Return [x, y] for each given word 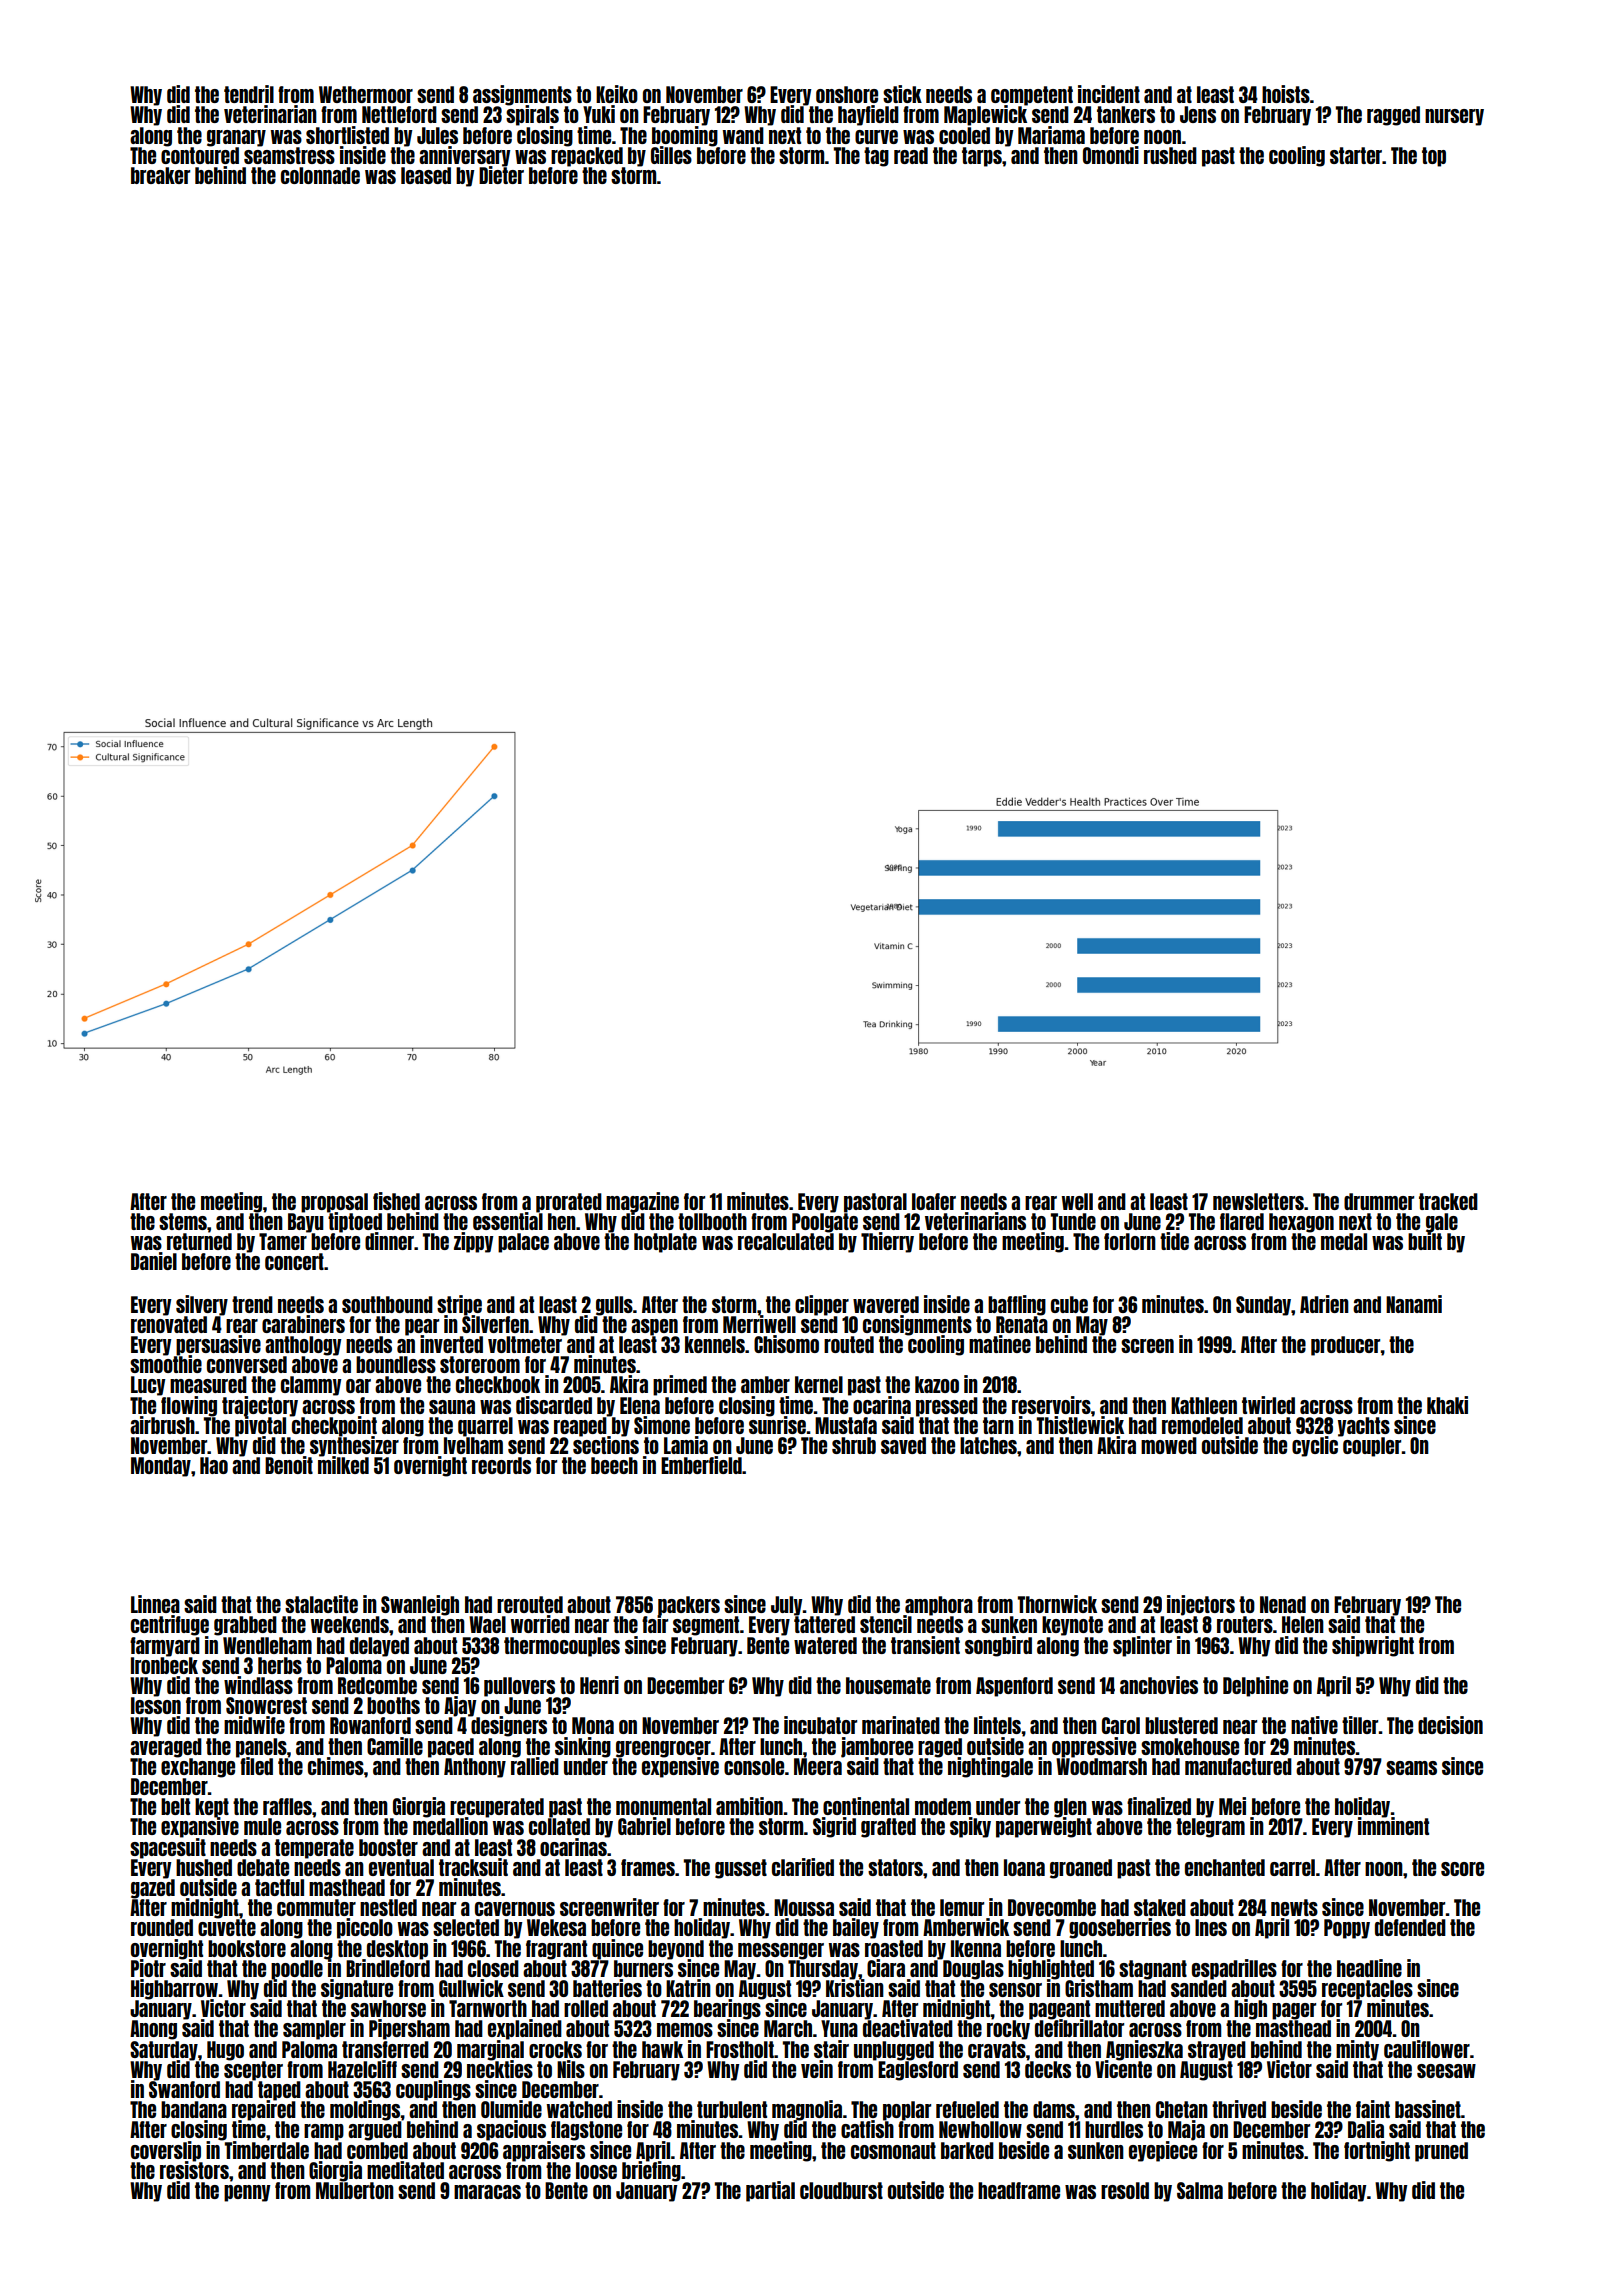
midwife [254, 1725]
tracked [1448, 1201]
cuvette [227, 1927]
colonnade [320, 175]
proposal [334, 1202]
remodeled [1202, 1425]
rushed [1170, 155]
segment [706, 1626]
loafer [934, 1201]
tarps [982, 157]
